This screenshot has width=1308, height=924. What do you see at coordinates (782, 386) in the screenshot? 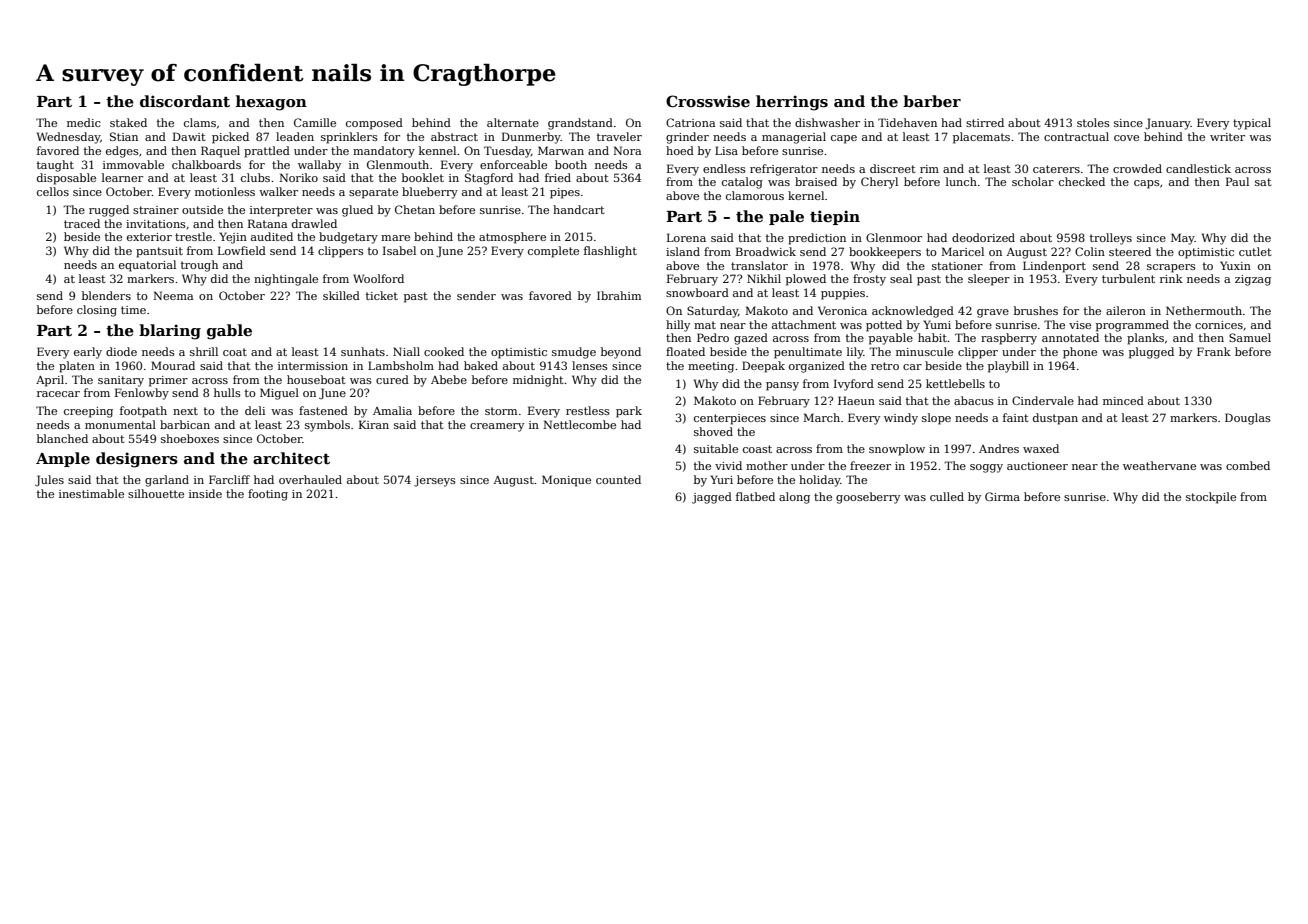
I see `pansy` at bounding box center [782, 386].
